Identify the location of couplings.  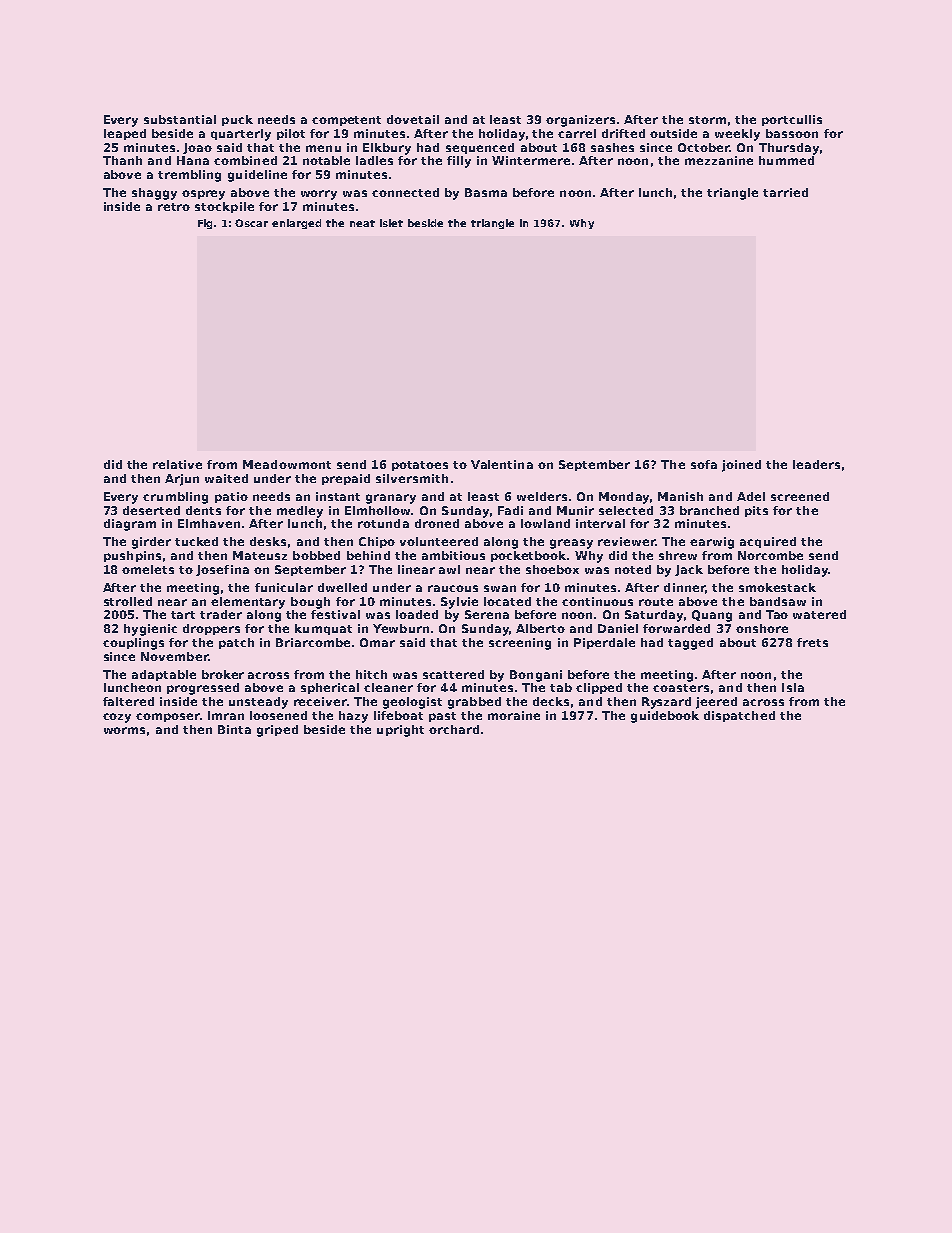
(133, 644).
